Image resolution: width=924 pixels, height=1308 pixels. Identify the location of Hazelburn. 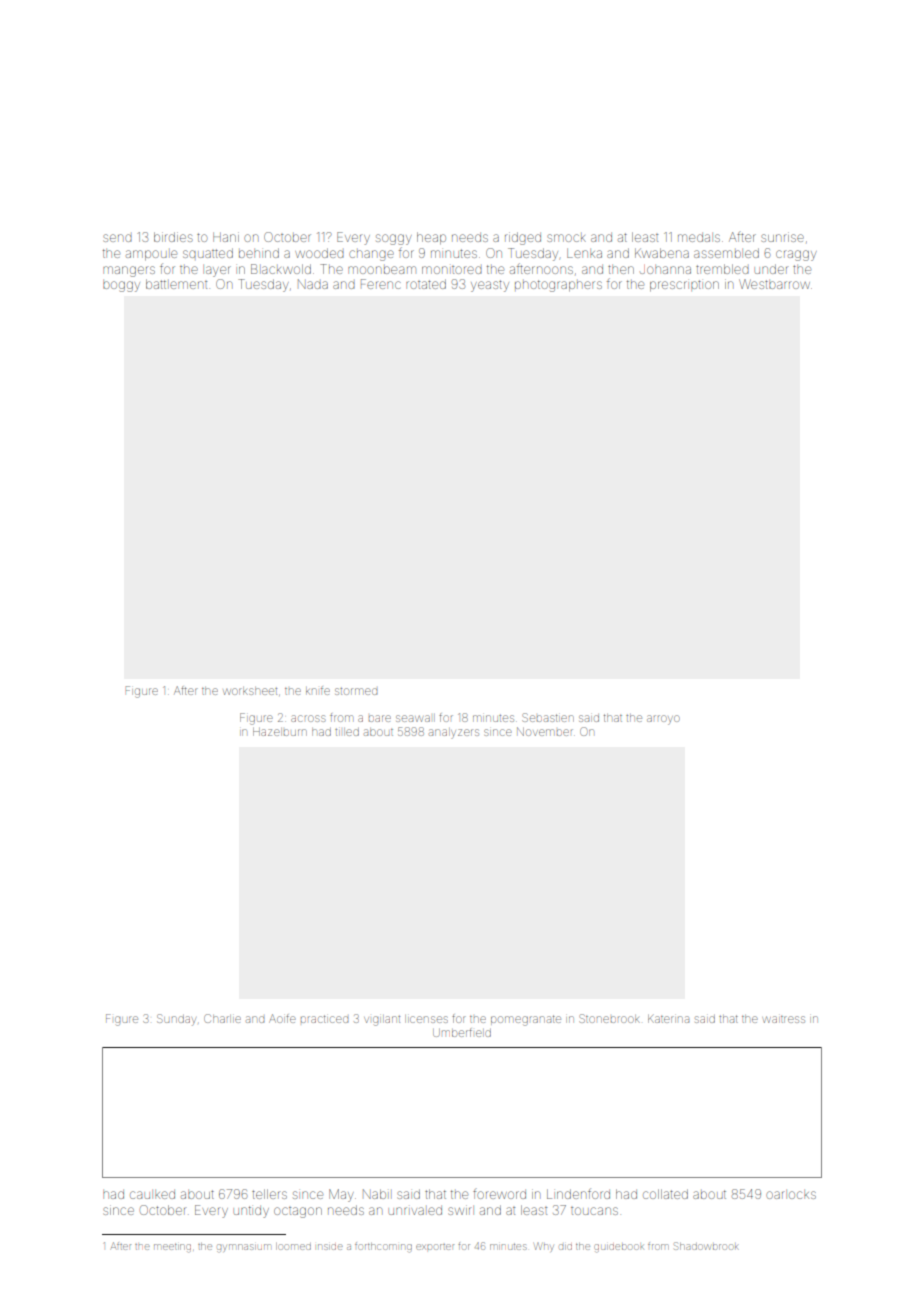
(280, 732).
